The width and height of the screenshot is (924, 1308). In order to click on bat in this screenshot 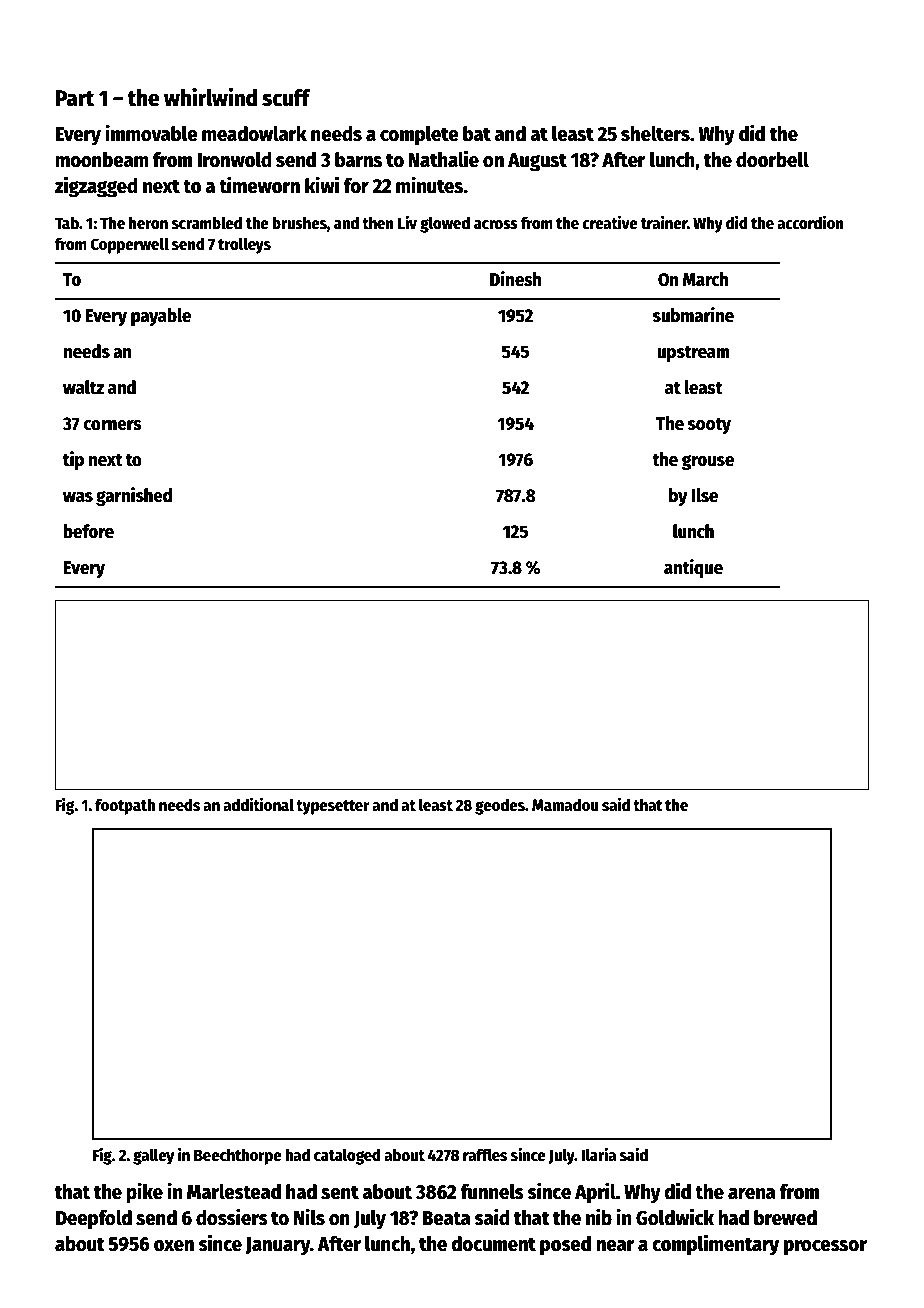, I will do `click(477, 134)`.
